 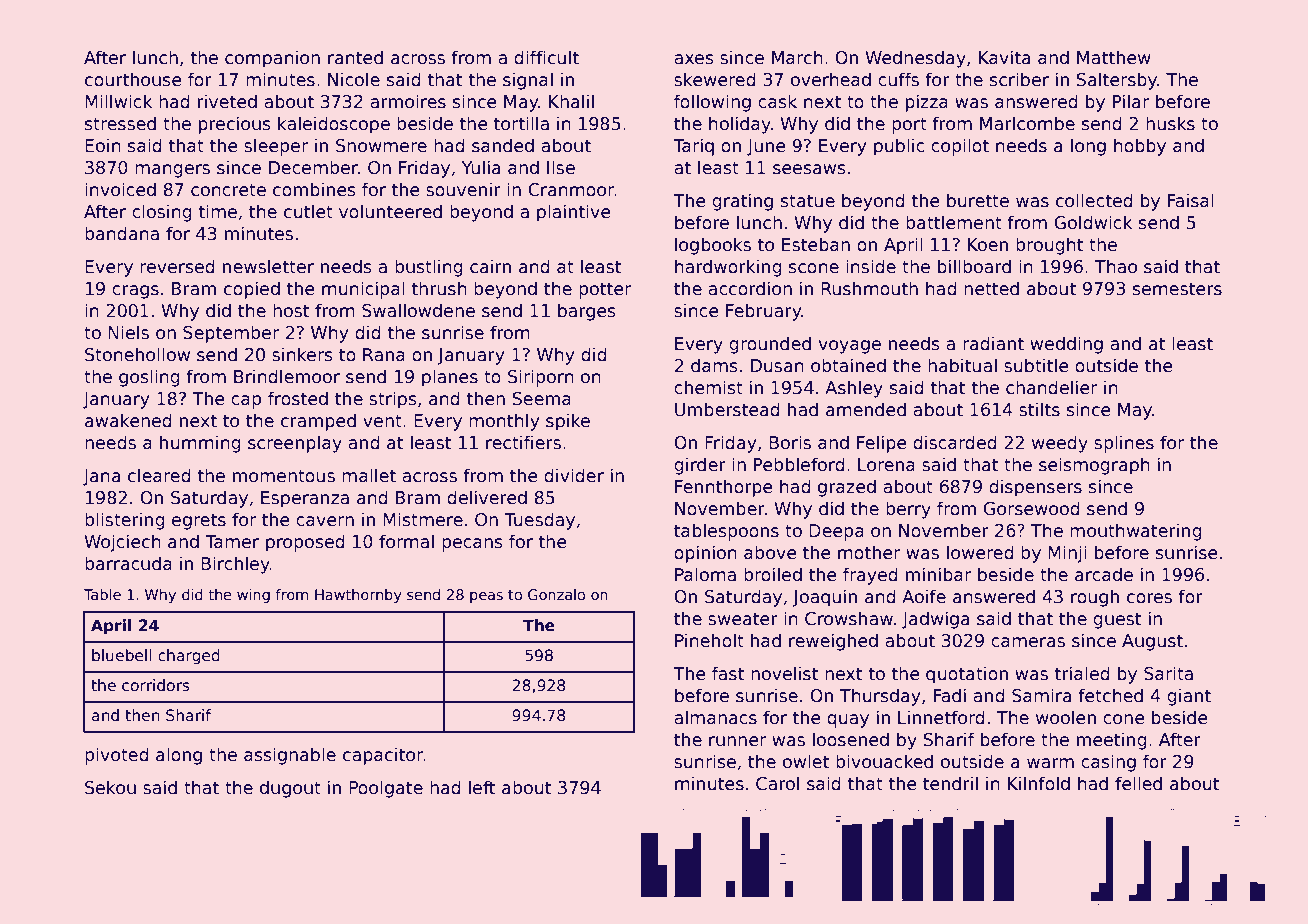 I want to click on cameras, so click(x=1028, y=642).
